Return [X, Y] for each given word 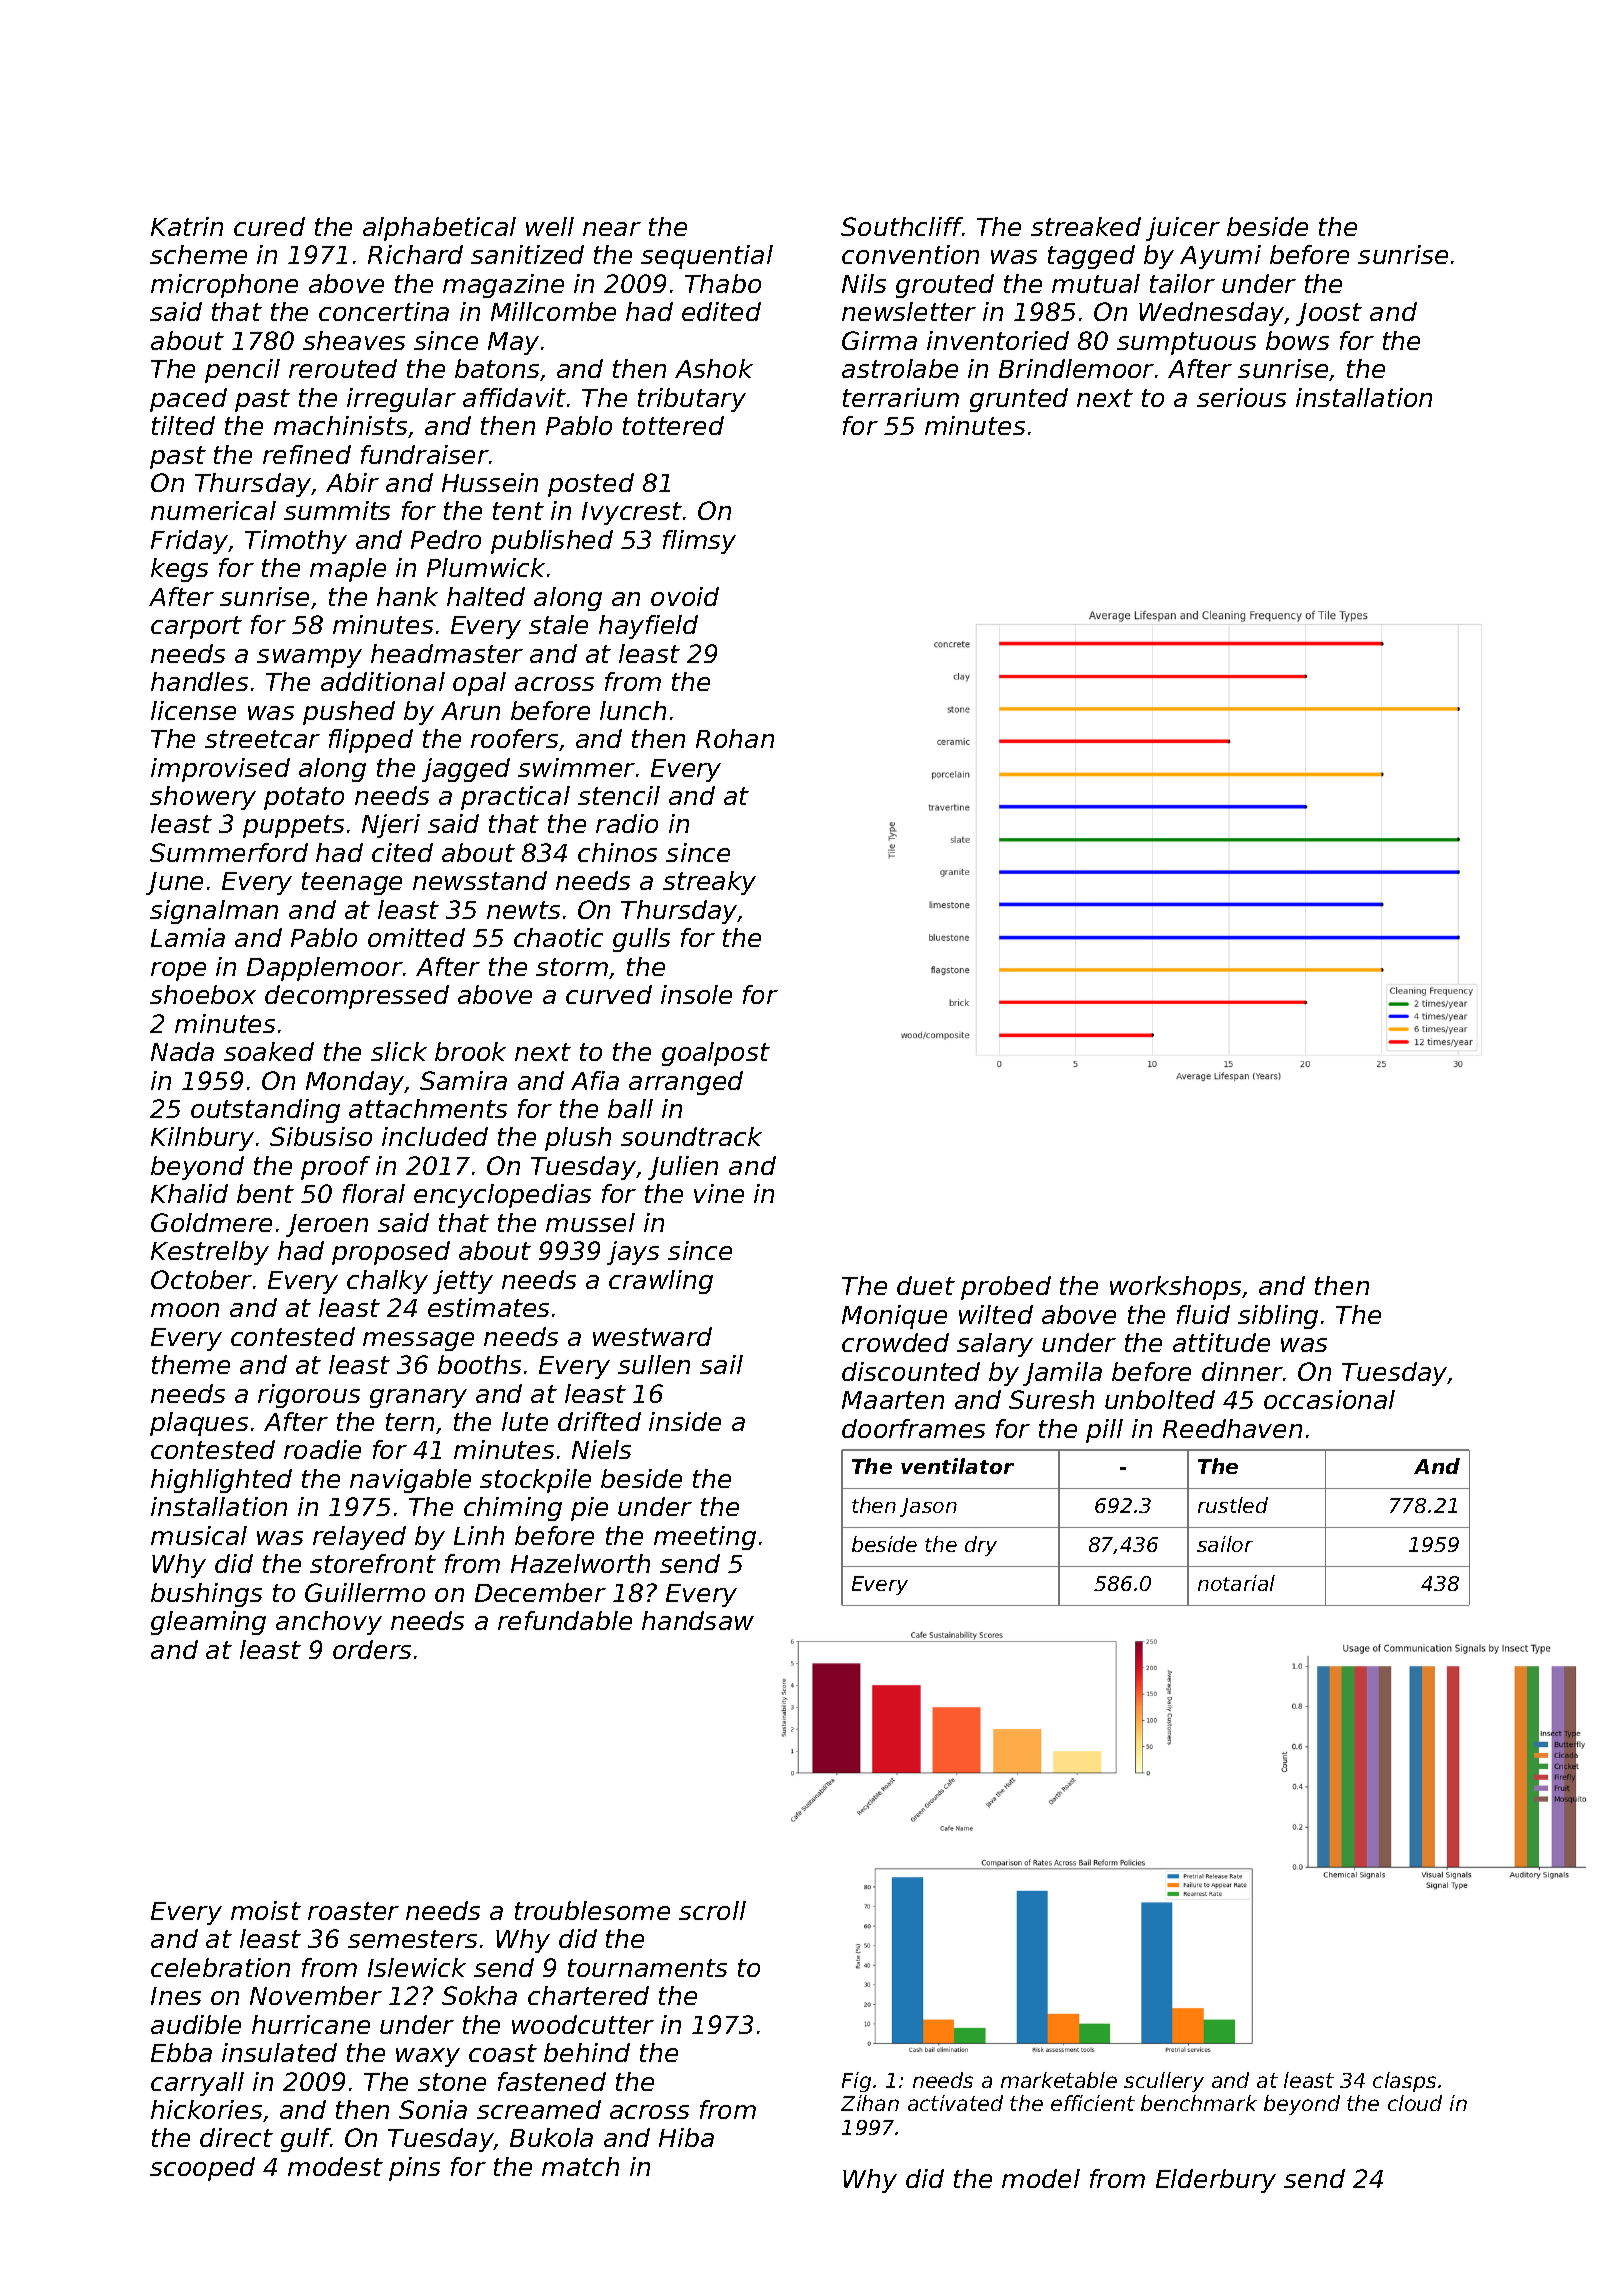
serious [1241, 397]
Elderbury [1216, 2181]
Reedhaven [1232, 1428]
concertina [384, 311]
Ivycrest [632, 513]
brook [470, 1051]
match [580, 2166]
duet [926, 1285]
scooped [202, 2169]
